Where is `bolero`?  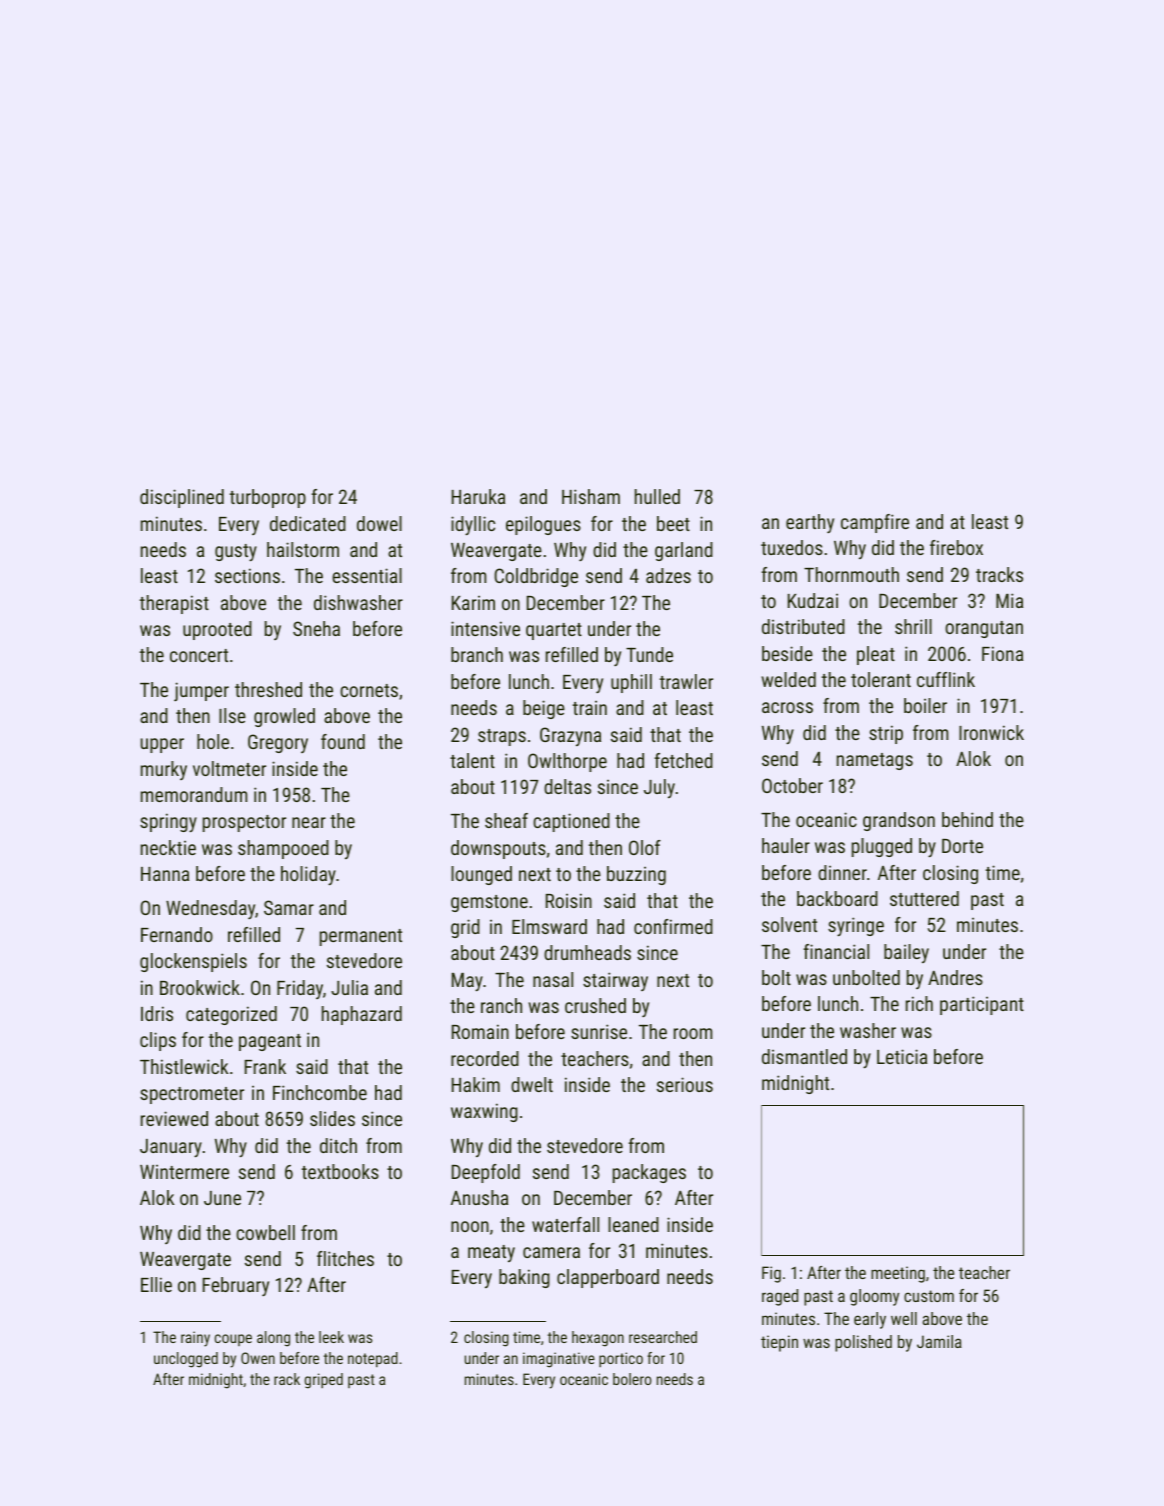 bolero is located at coordinates (632, 1379).
